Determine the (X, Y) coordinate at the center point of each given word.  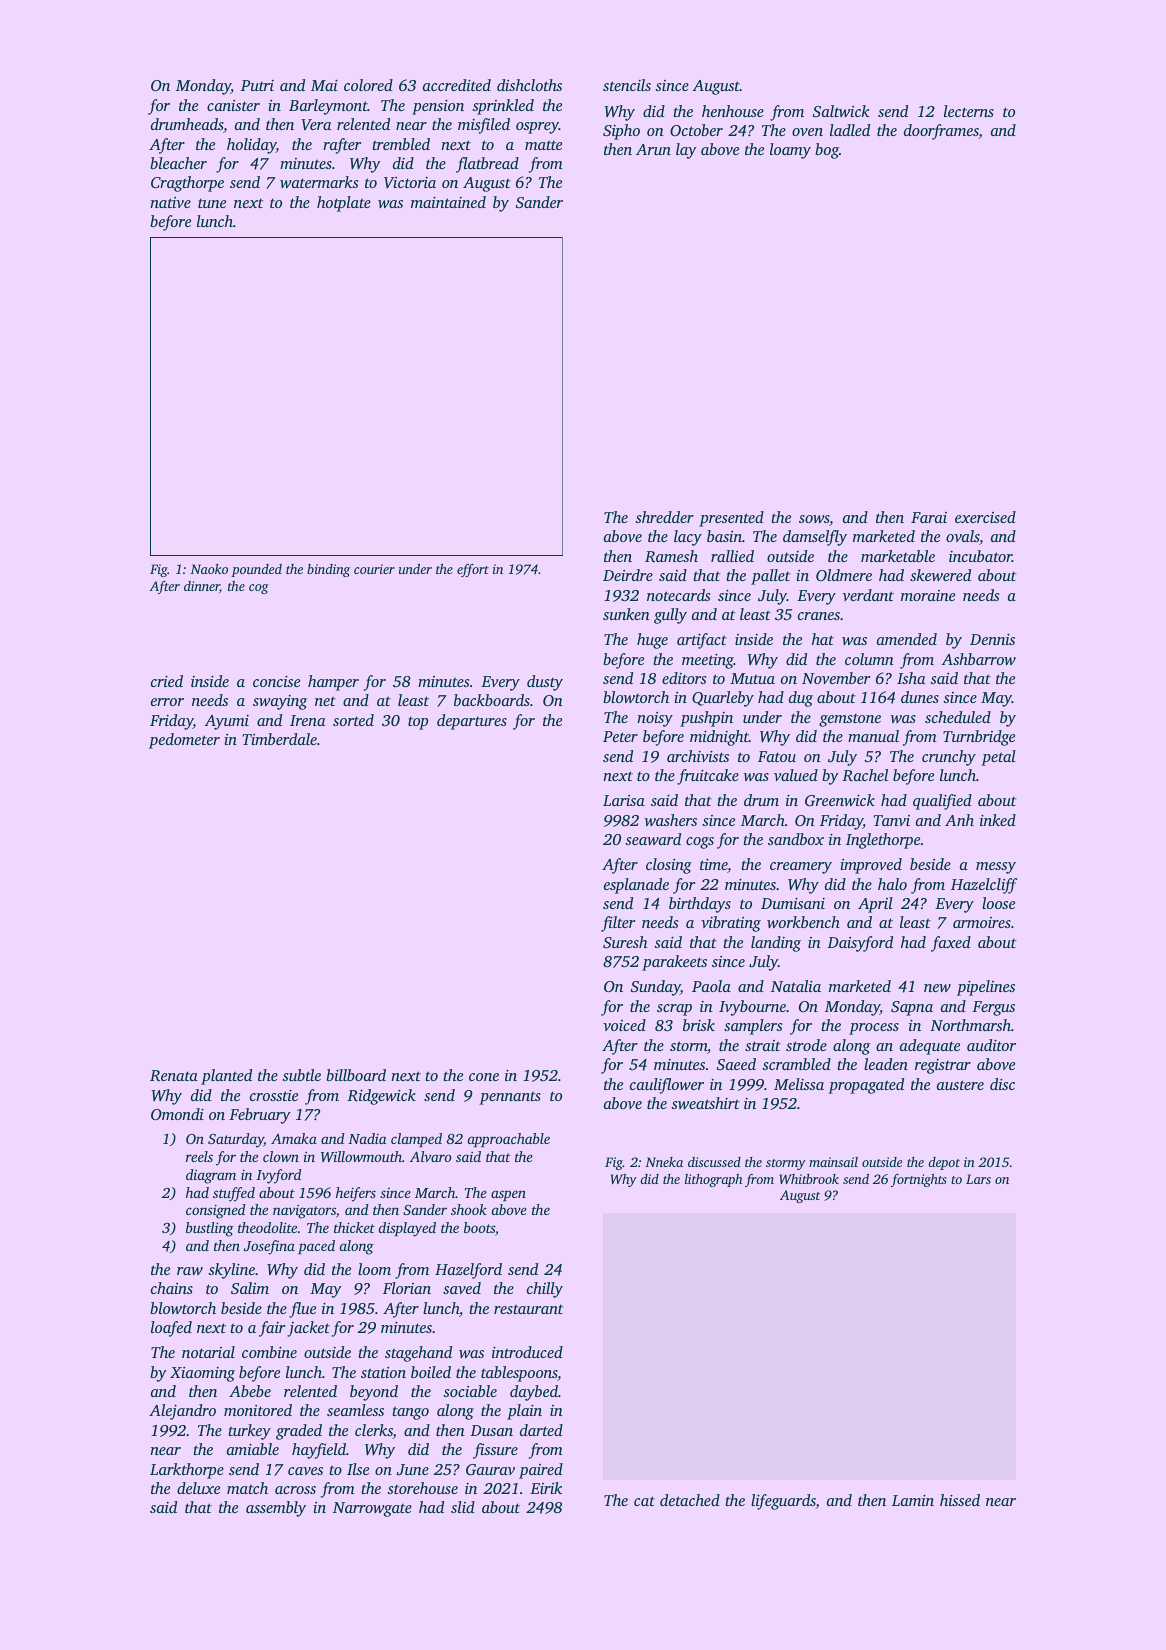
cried (167, 681)
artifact (702, 641)
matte (543, 145)
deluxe (198, 1488)
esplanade (636, 886)
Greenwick (840, 800)
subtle (301, 1075)
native (170, 202)
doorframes (941, 132)
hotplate (344, 204)
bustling (210, 1229)
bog (827, 151)
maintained (448, 202)
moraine (928, 595)
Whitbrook (809, 1179)
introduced (527, 1352)
